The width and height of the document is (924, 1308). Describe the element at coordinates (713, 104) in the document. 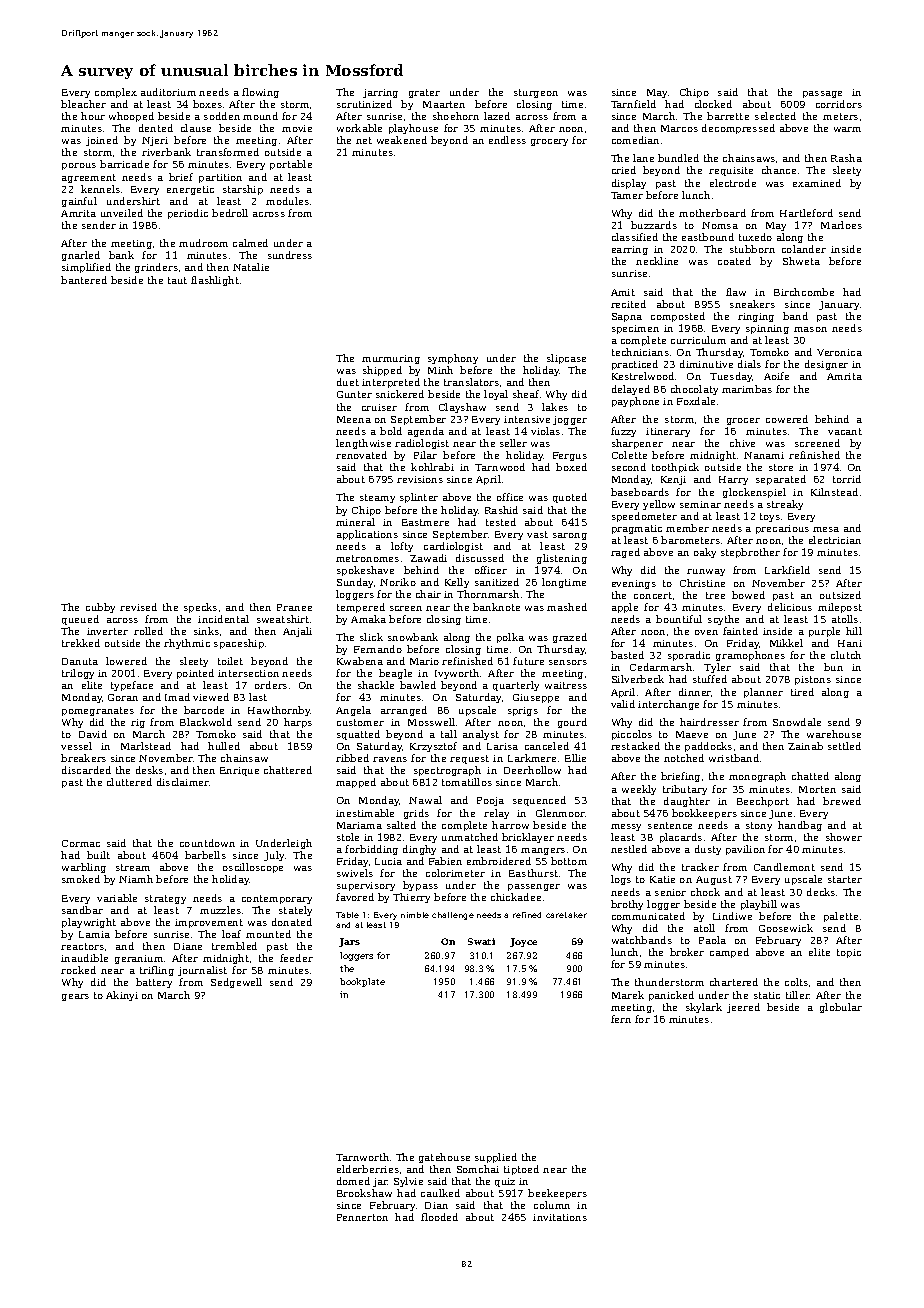

I see `clocked` at that location.
